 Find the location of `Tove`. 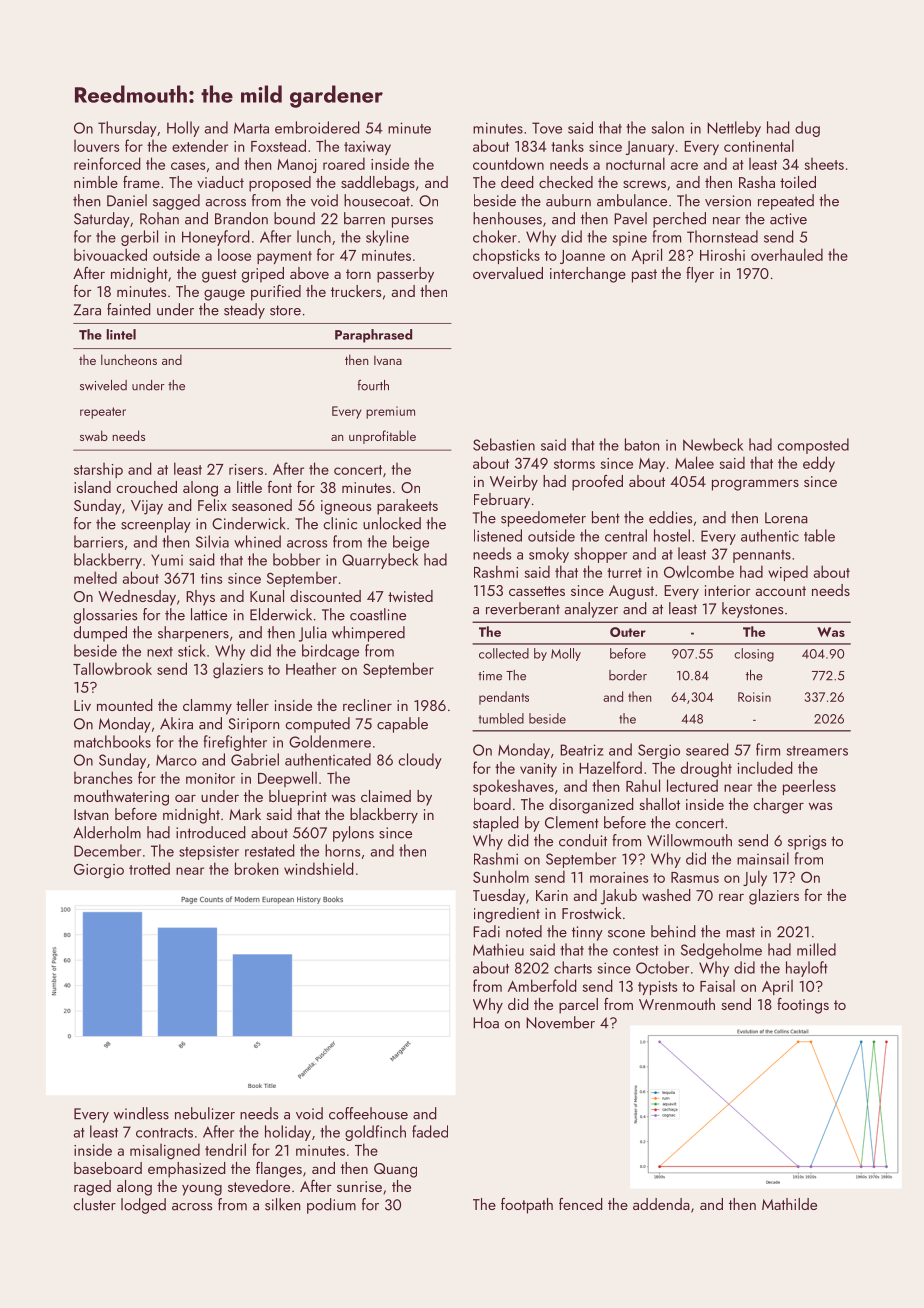

Tove is located at coordinates (547, 128).
